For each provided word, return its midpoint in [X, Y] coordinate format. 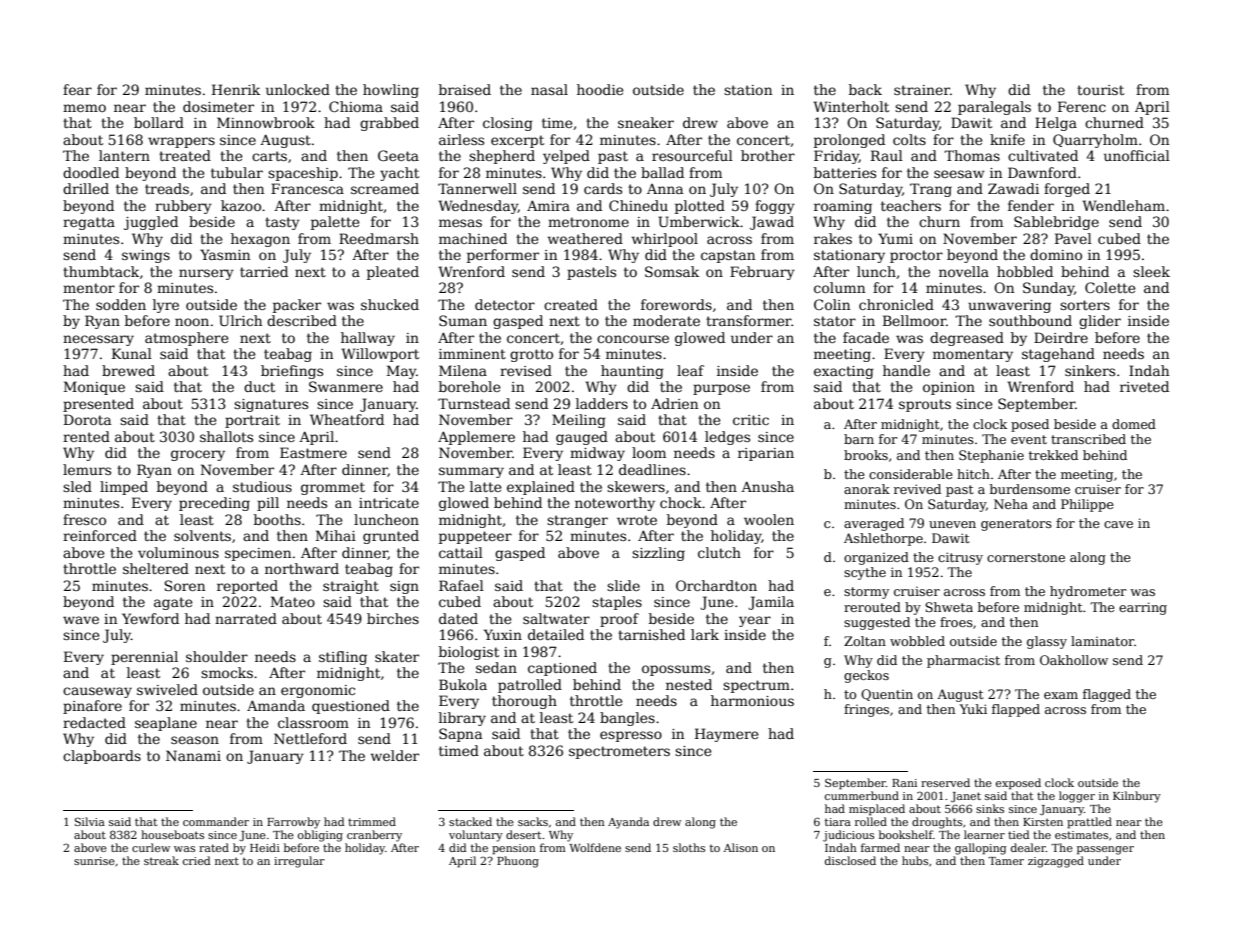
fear [77, 89]
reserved [945, 782]
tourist [1100, 90]
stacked [470, 821]
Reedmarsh [379, 238]
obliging [320, 836]
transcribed [1088, 439]
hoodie [600, 89]
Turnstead [474, 403]
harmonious [752, 700]
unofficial [1137, 155]
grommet [333, 488]
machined [473, 238]
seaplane [166, 724]
